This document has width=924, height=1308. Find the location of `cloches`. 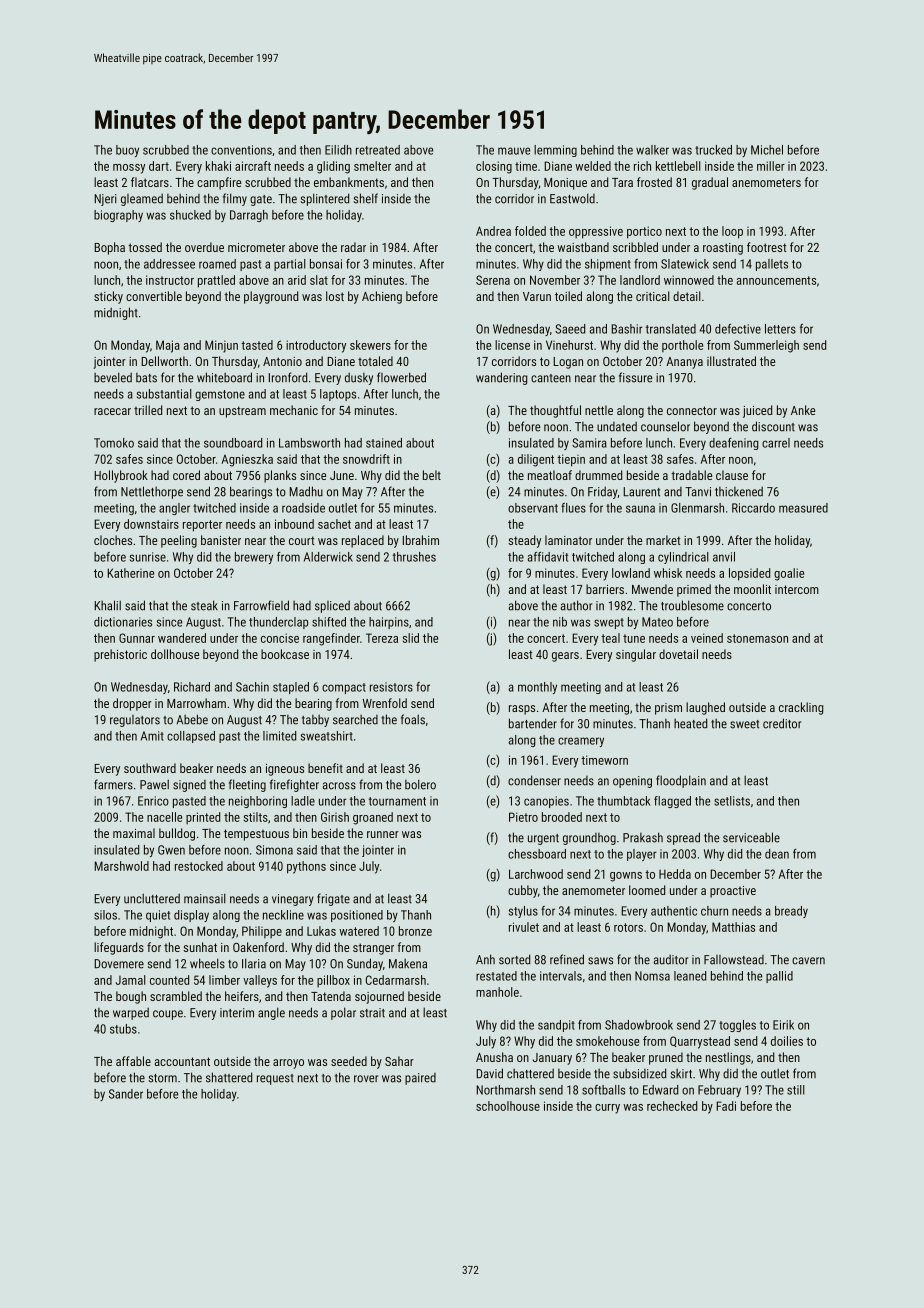

cloches is located at coordinates (113, 540).
